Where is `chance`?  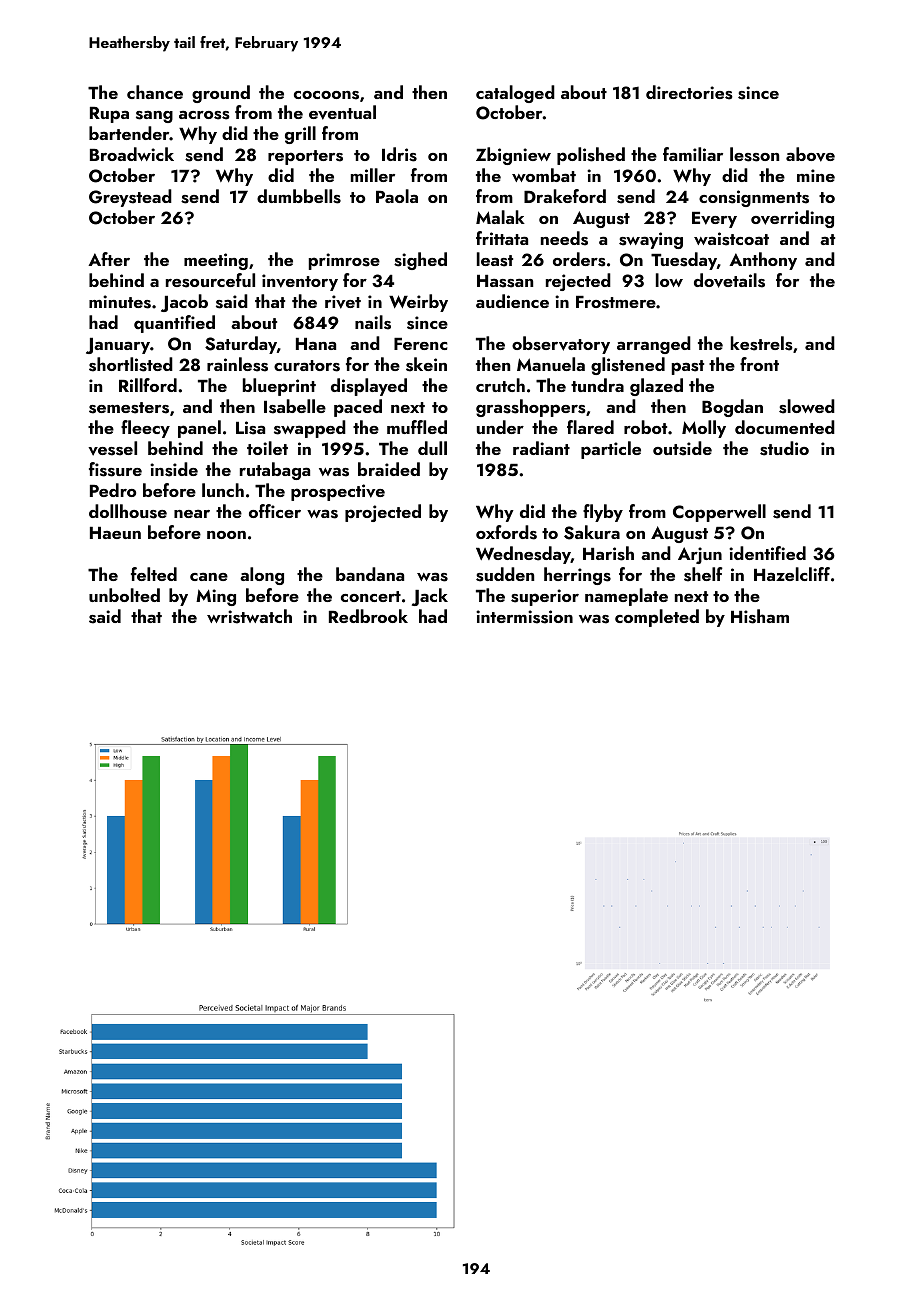
chance is located at coordinates (155, 92).
